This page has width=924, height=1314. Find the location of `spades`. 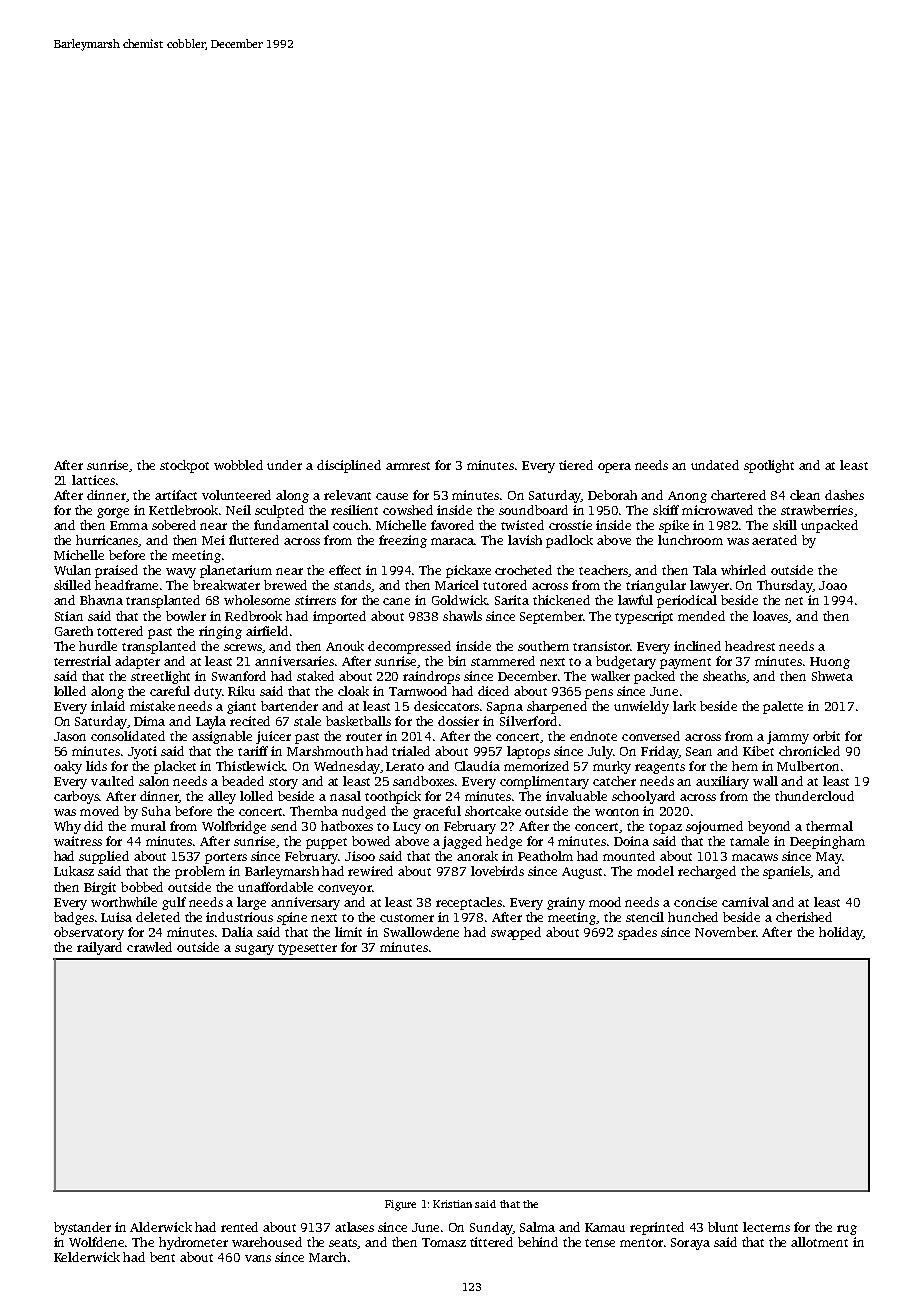

spades is located at coordinates (637, 933).
